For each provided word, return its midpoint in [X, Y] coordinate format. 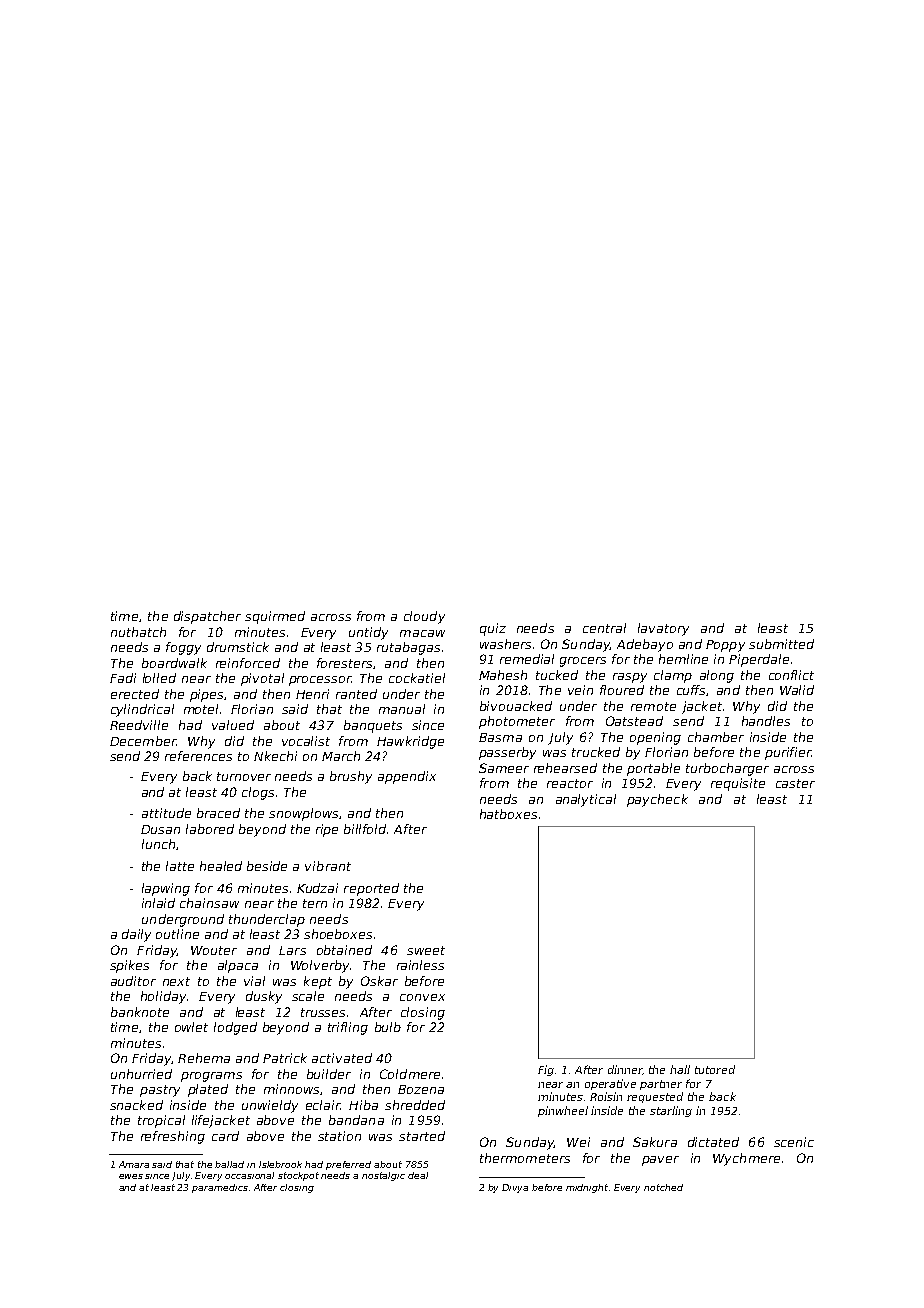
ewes [131, 1176]
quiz [493, 629]
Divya [515, 1188]
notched [663, 1187]
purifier [788, 753]
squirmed [275, 617]
